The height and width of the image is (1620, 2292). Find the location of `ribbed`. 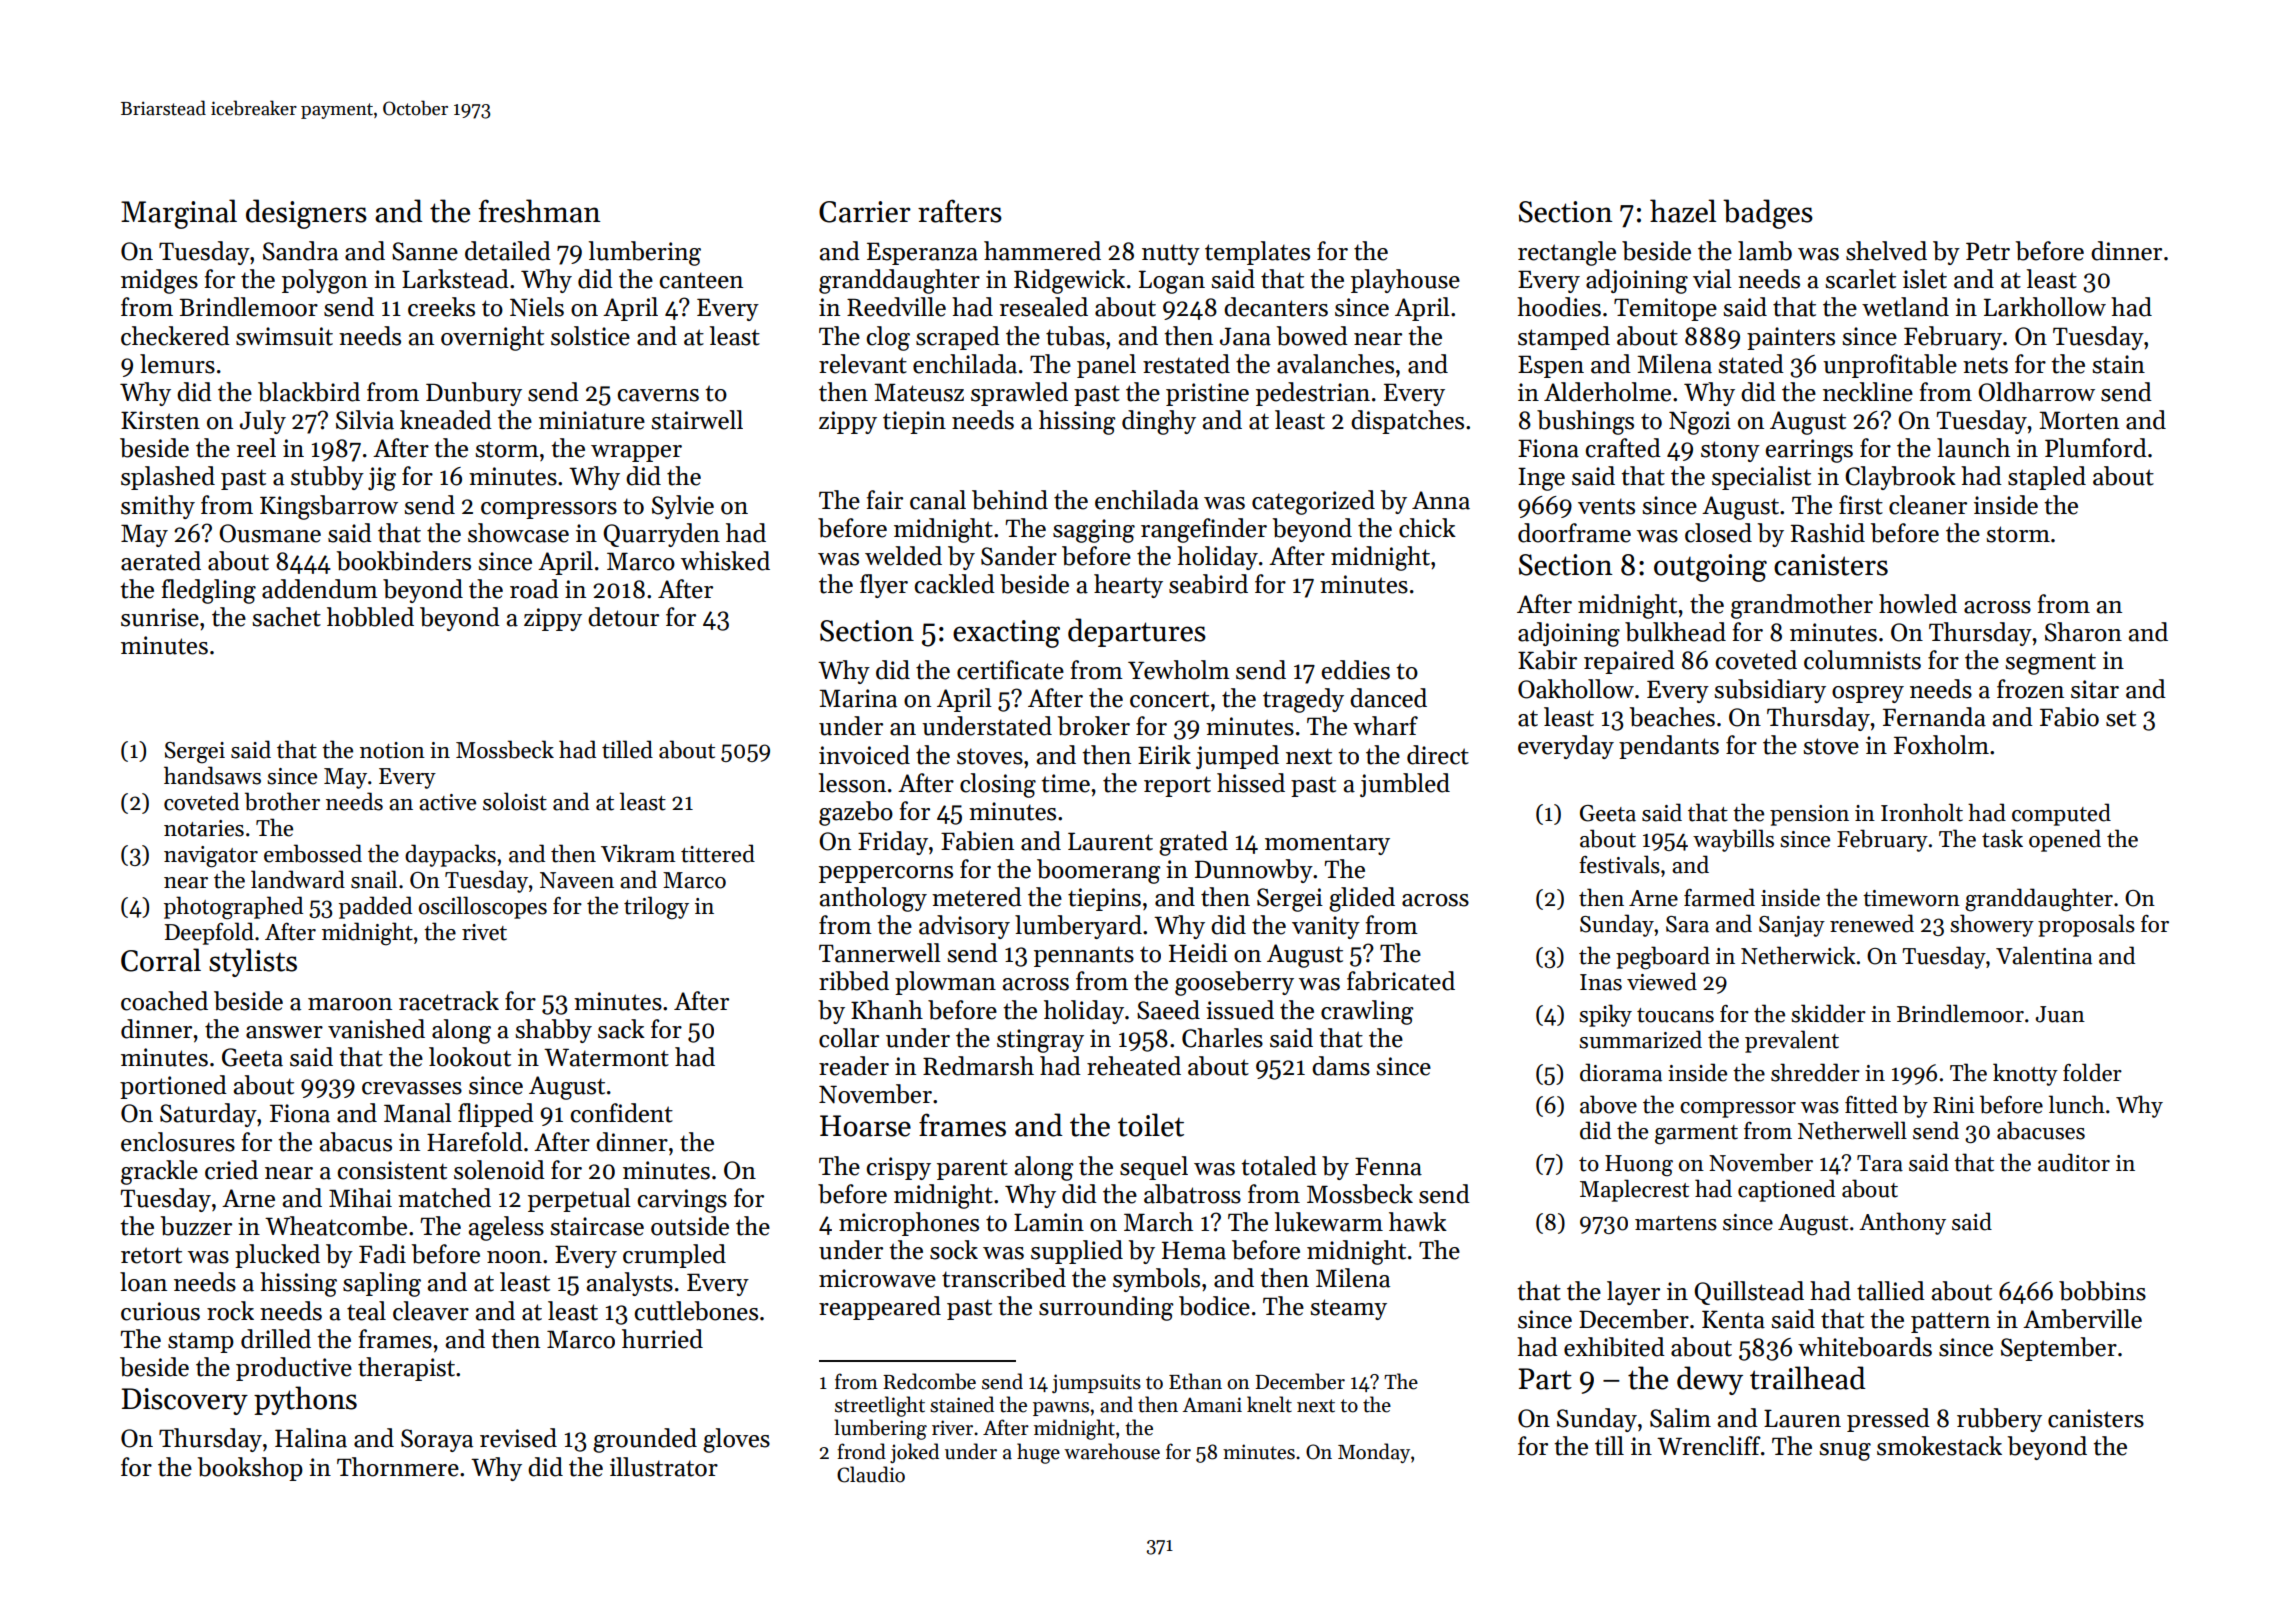

ribbed is located at coordinates (854, 981).
